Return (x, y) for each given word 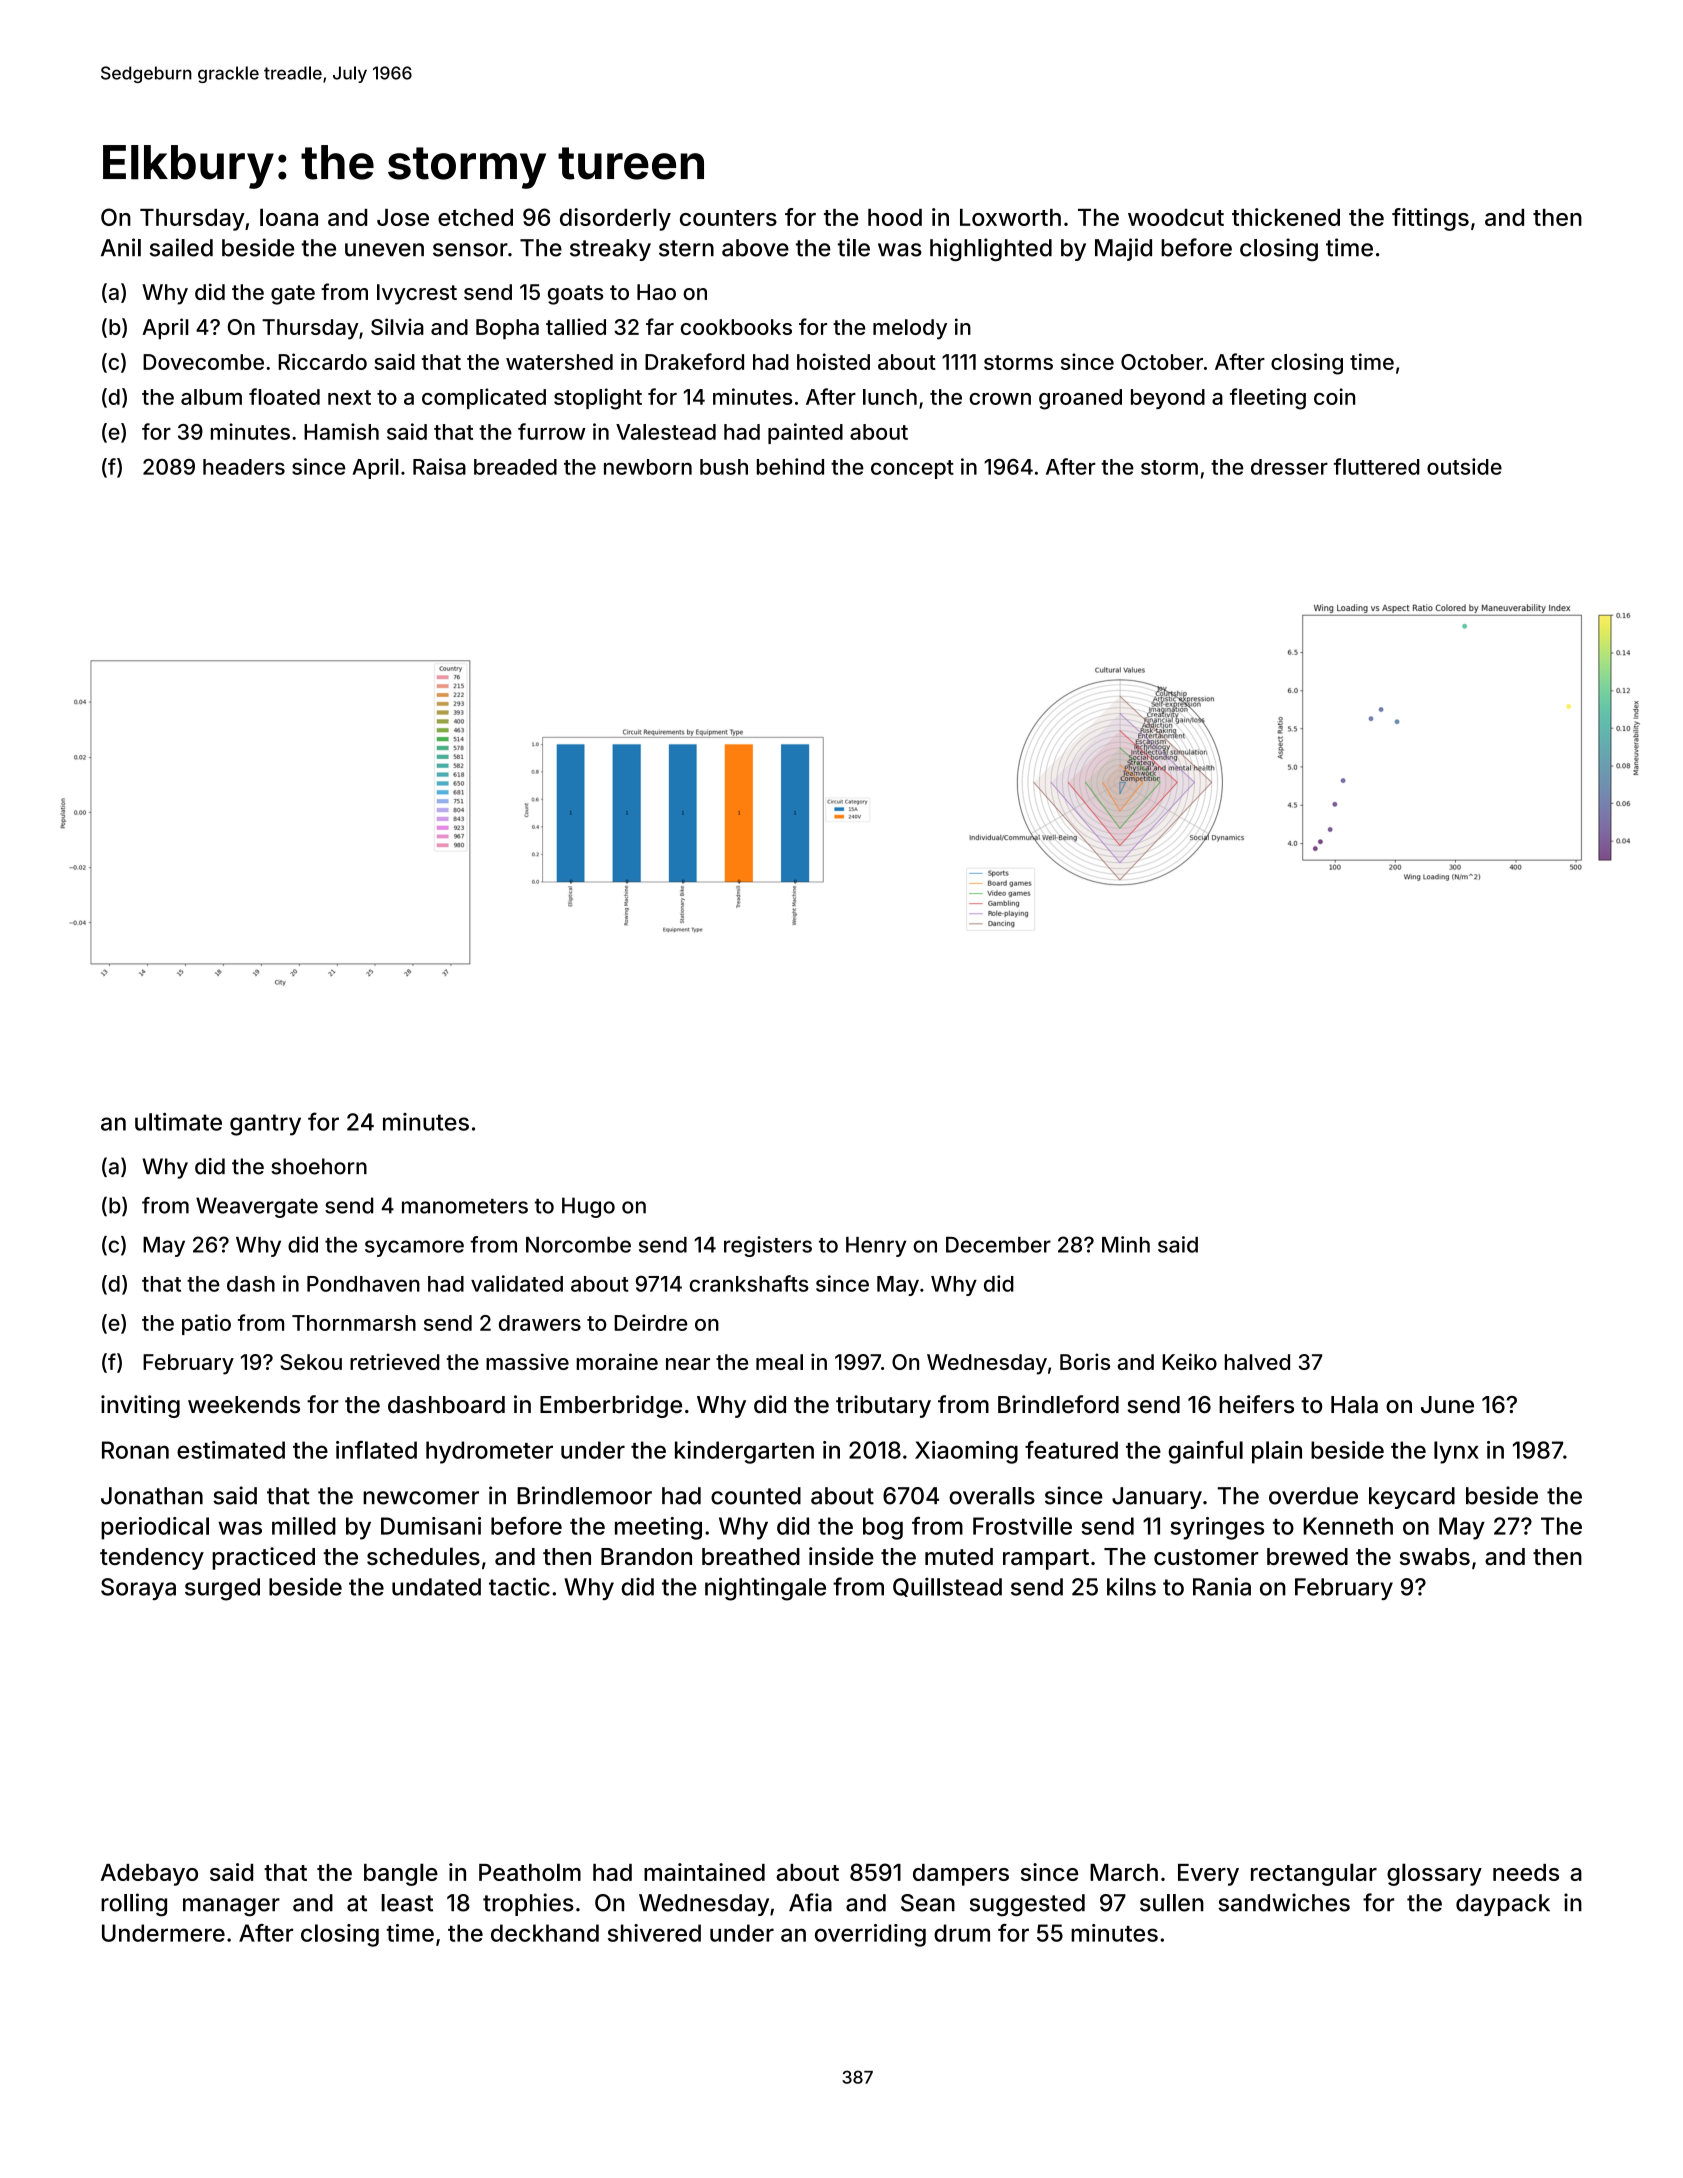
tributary (883, 1406)
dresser (1289, 467)
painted (805, 433)
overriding (870, 1935)
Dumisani (431, 1526)
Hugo (588, 1207)
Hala (1354, 1405)
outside (1464, 466)
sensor (470, 250)
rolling (134, 1904)
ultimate (178, 1122)
